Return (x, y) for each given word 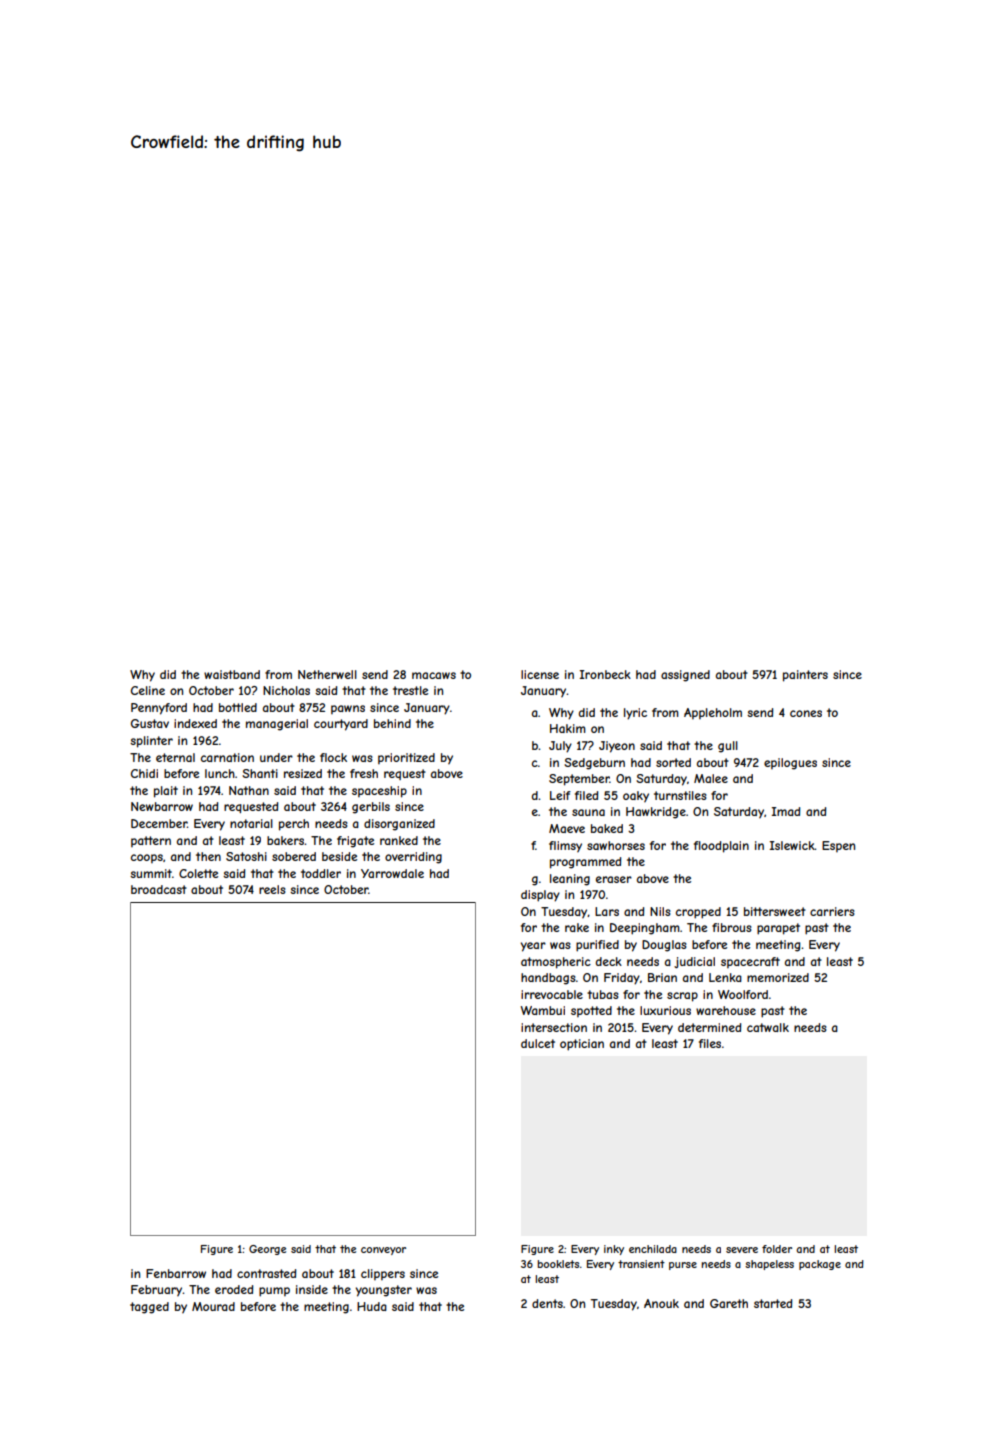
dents (547, 1303)
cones (806, 713)
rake (577, 927)
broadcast (159, 889)
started (773, 1303)
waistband (232, 674)
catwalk (768, 1027)
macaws (434, 675)
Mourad (213, 1306)
